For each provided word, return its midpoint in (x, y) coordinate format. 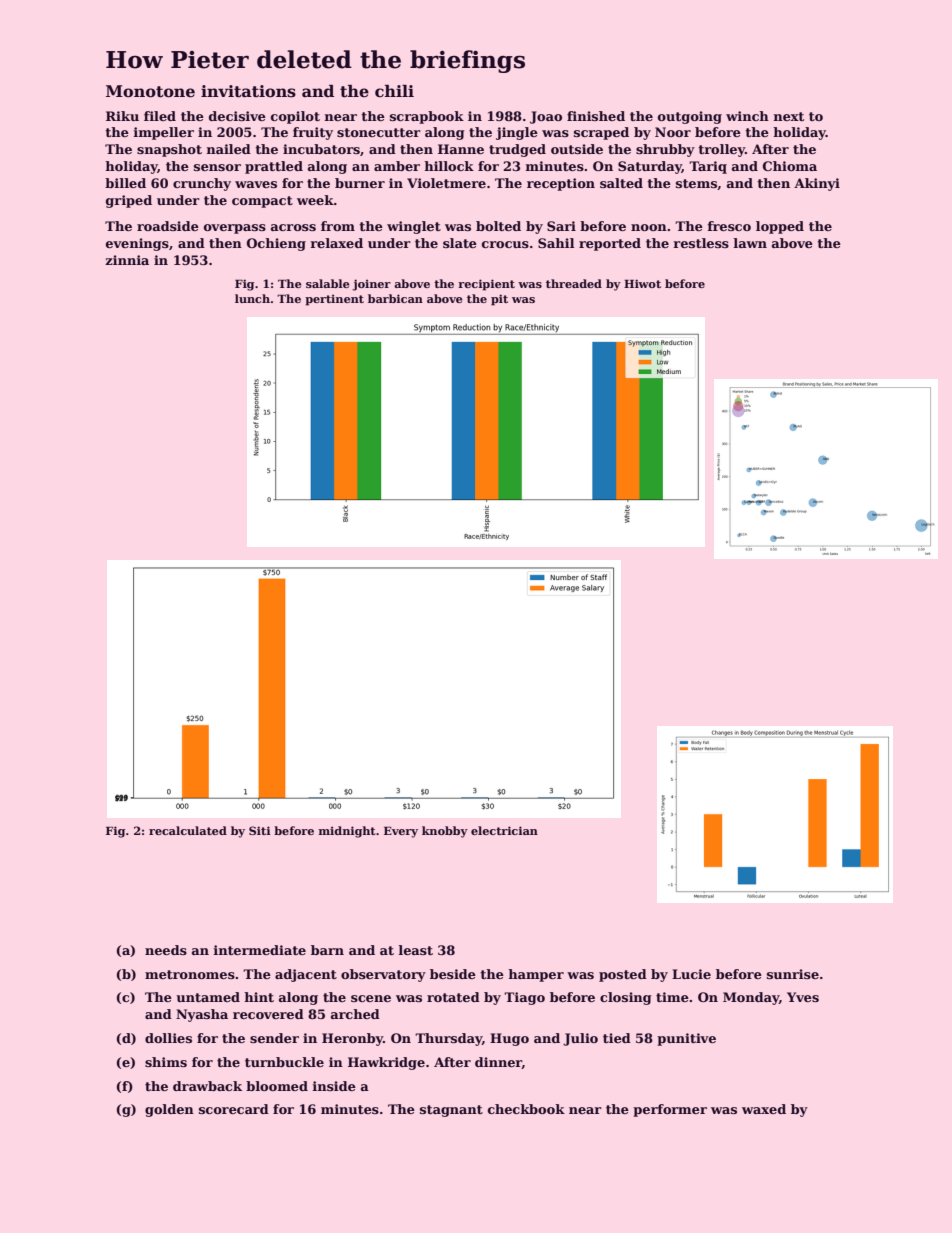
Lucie (691, 974)
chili (394, 91)
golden (169, 1110)
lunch (252, 298)
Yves (803, 997)
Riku (122, 116)
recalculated (188, 830)
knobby (445, 832)
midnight (347, 832)
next (788, 116)
